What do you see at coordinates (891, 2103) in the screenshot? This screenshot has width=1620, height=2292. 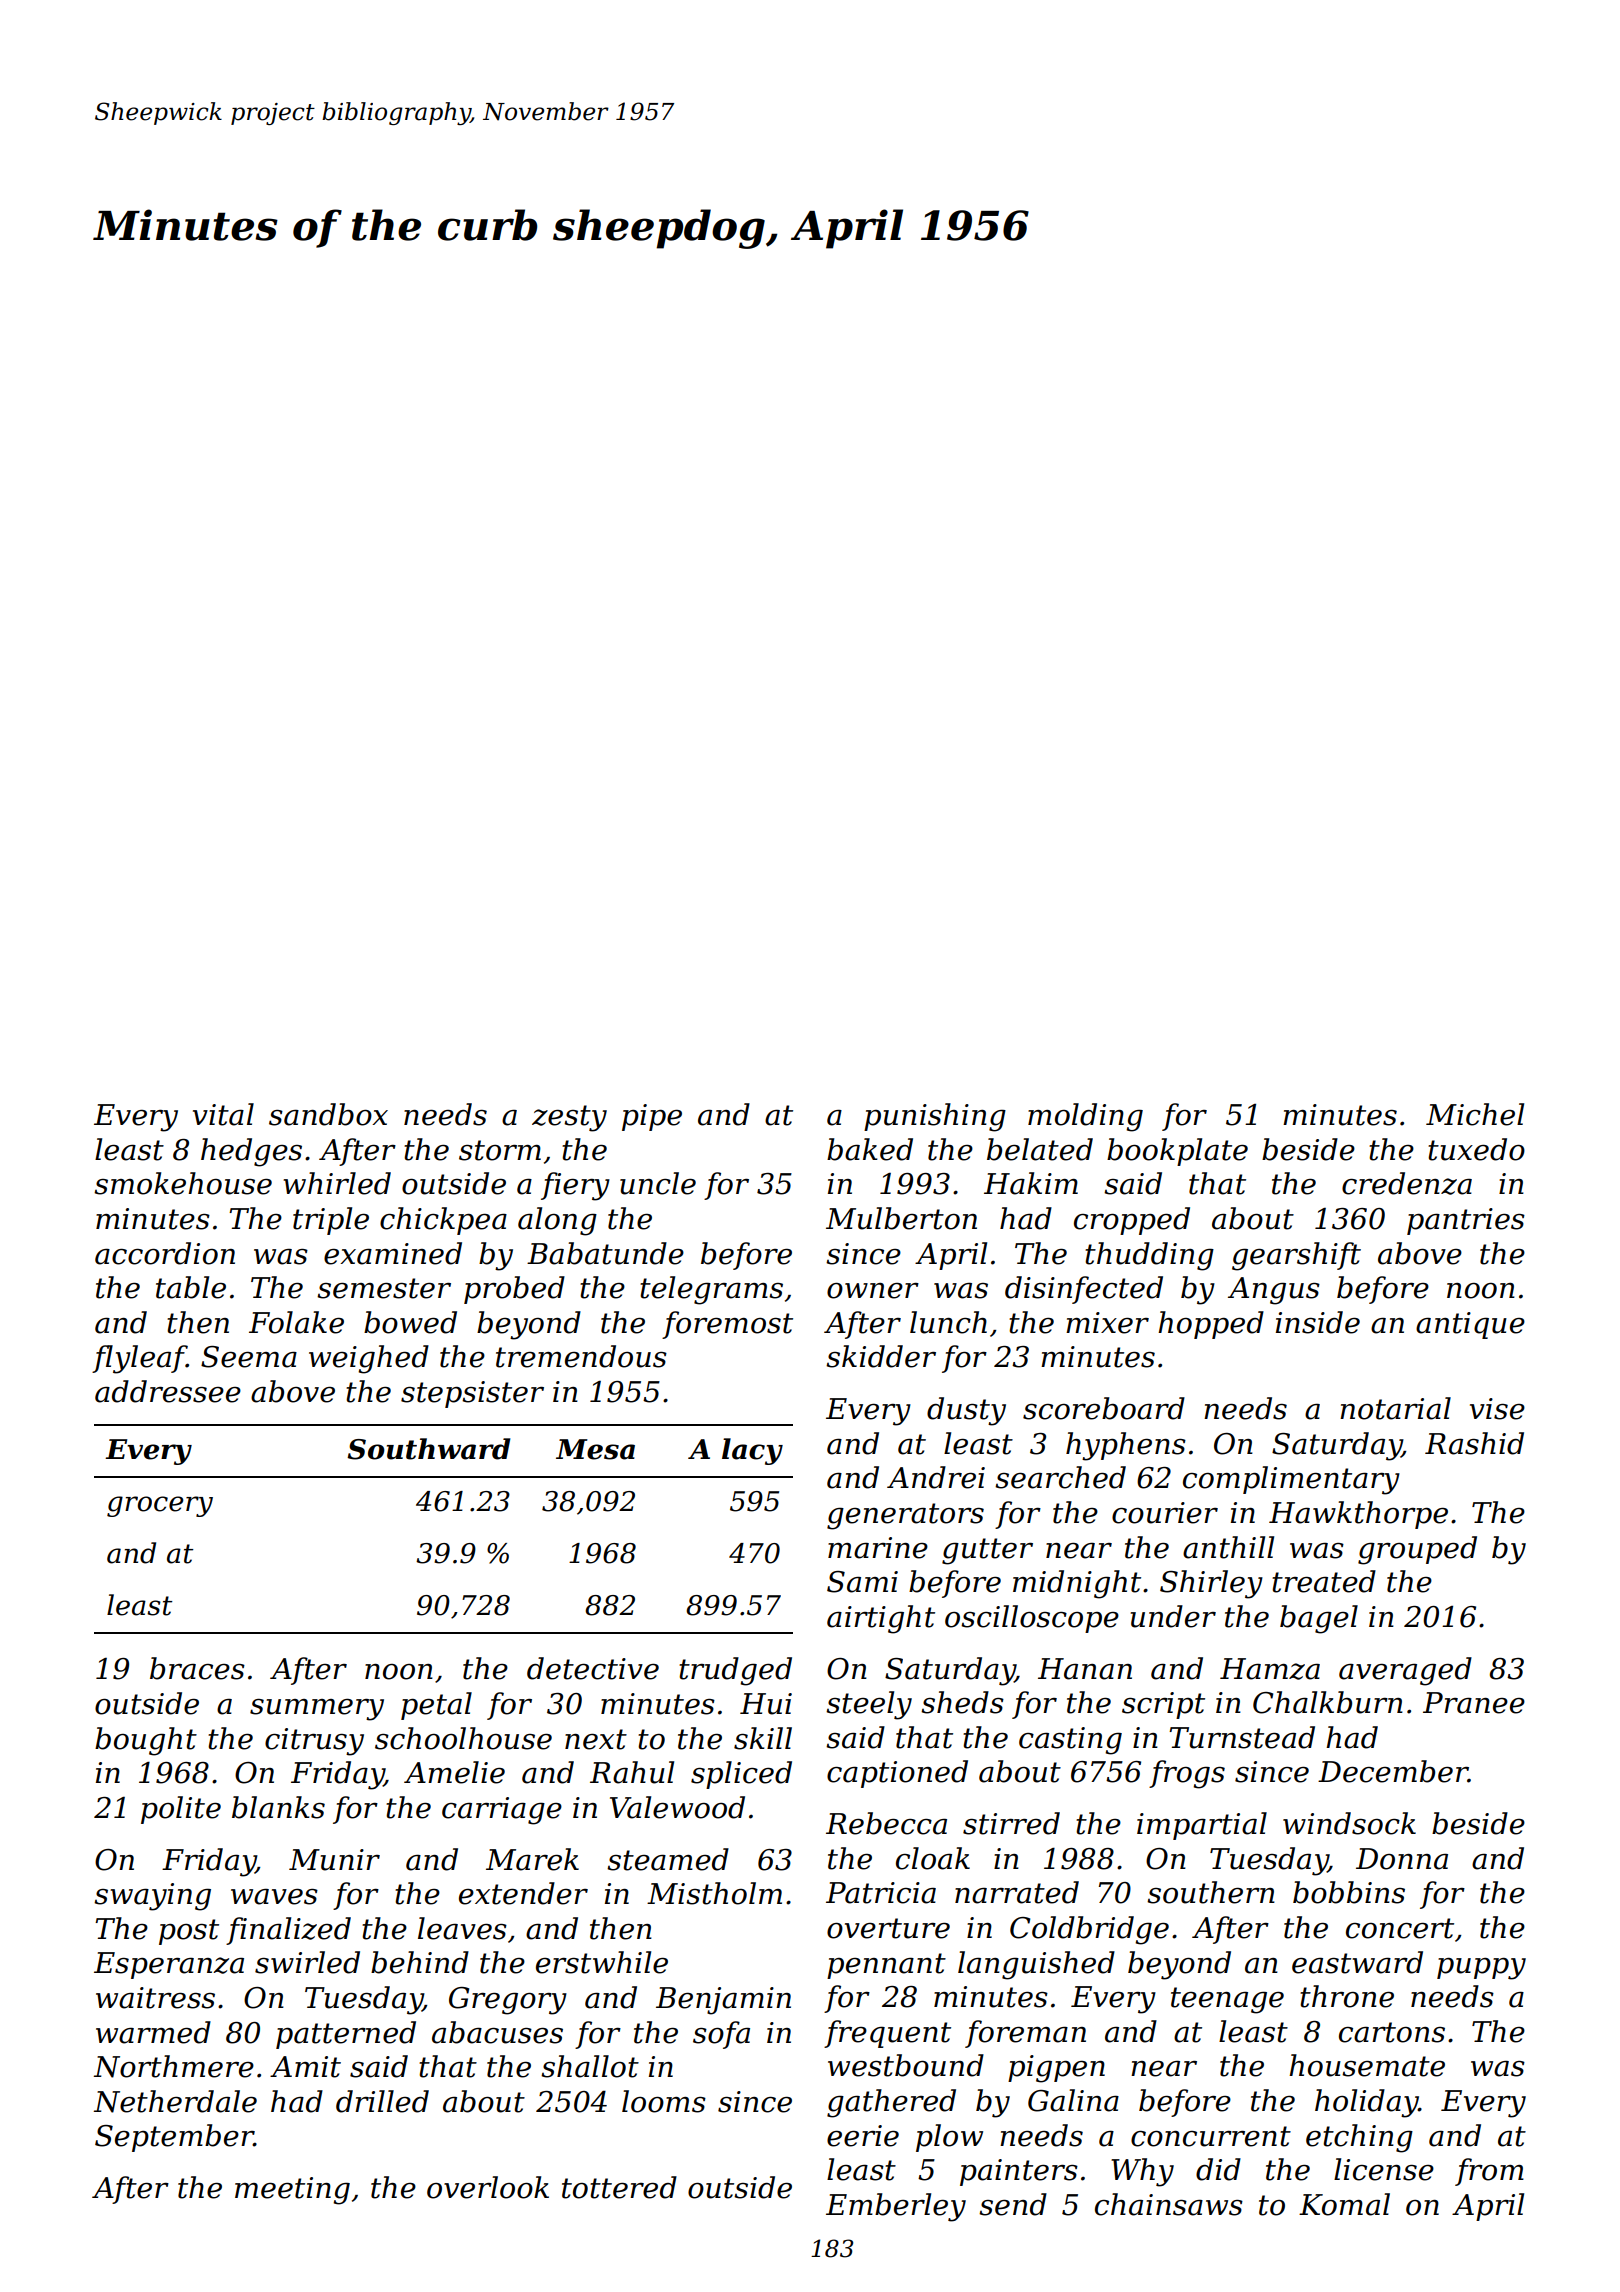 I see `gathered` at bounding box center [891, 2103].
